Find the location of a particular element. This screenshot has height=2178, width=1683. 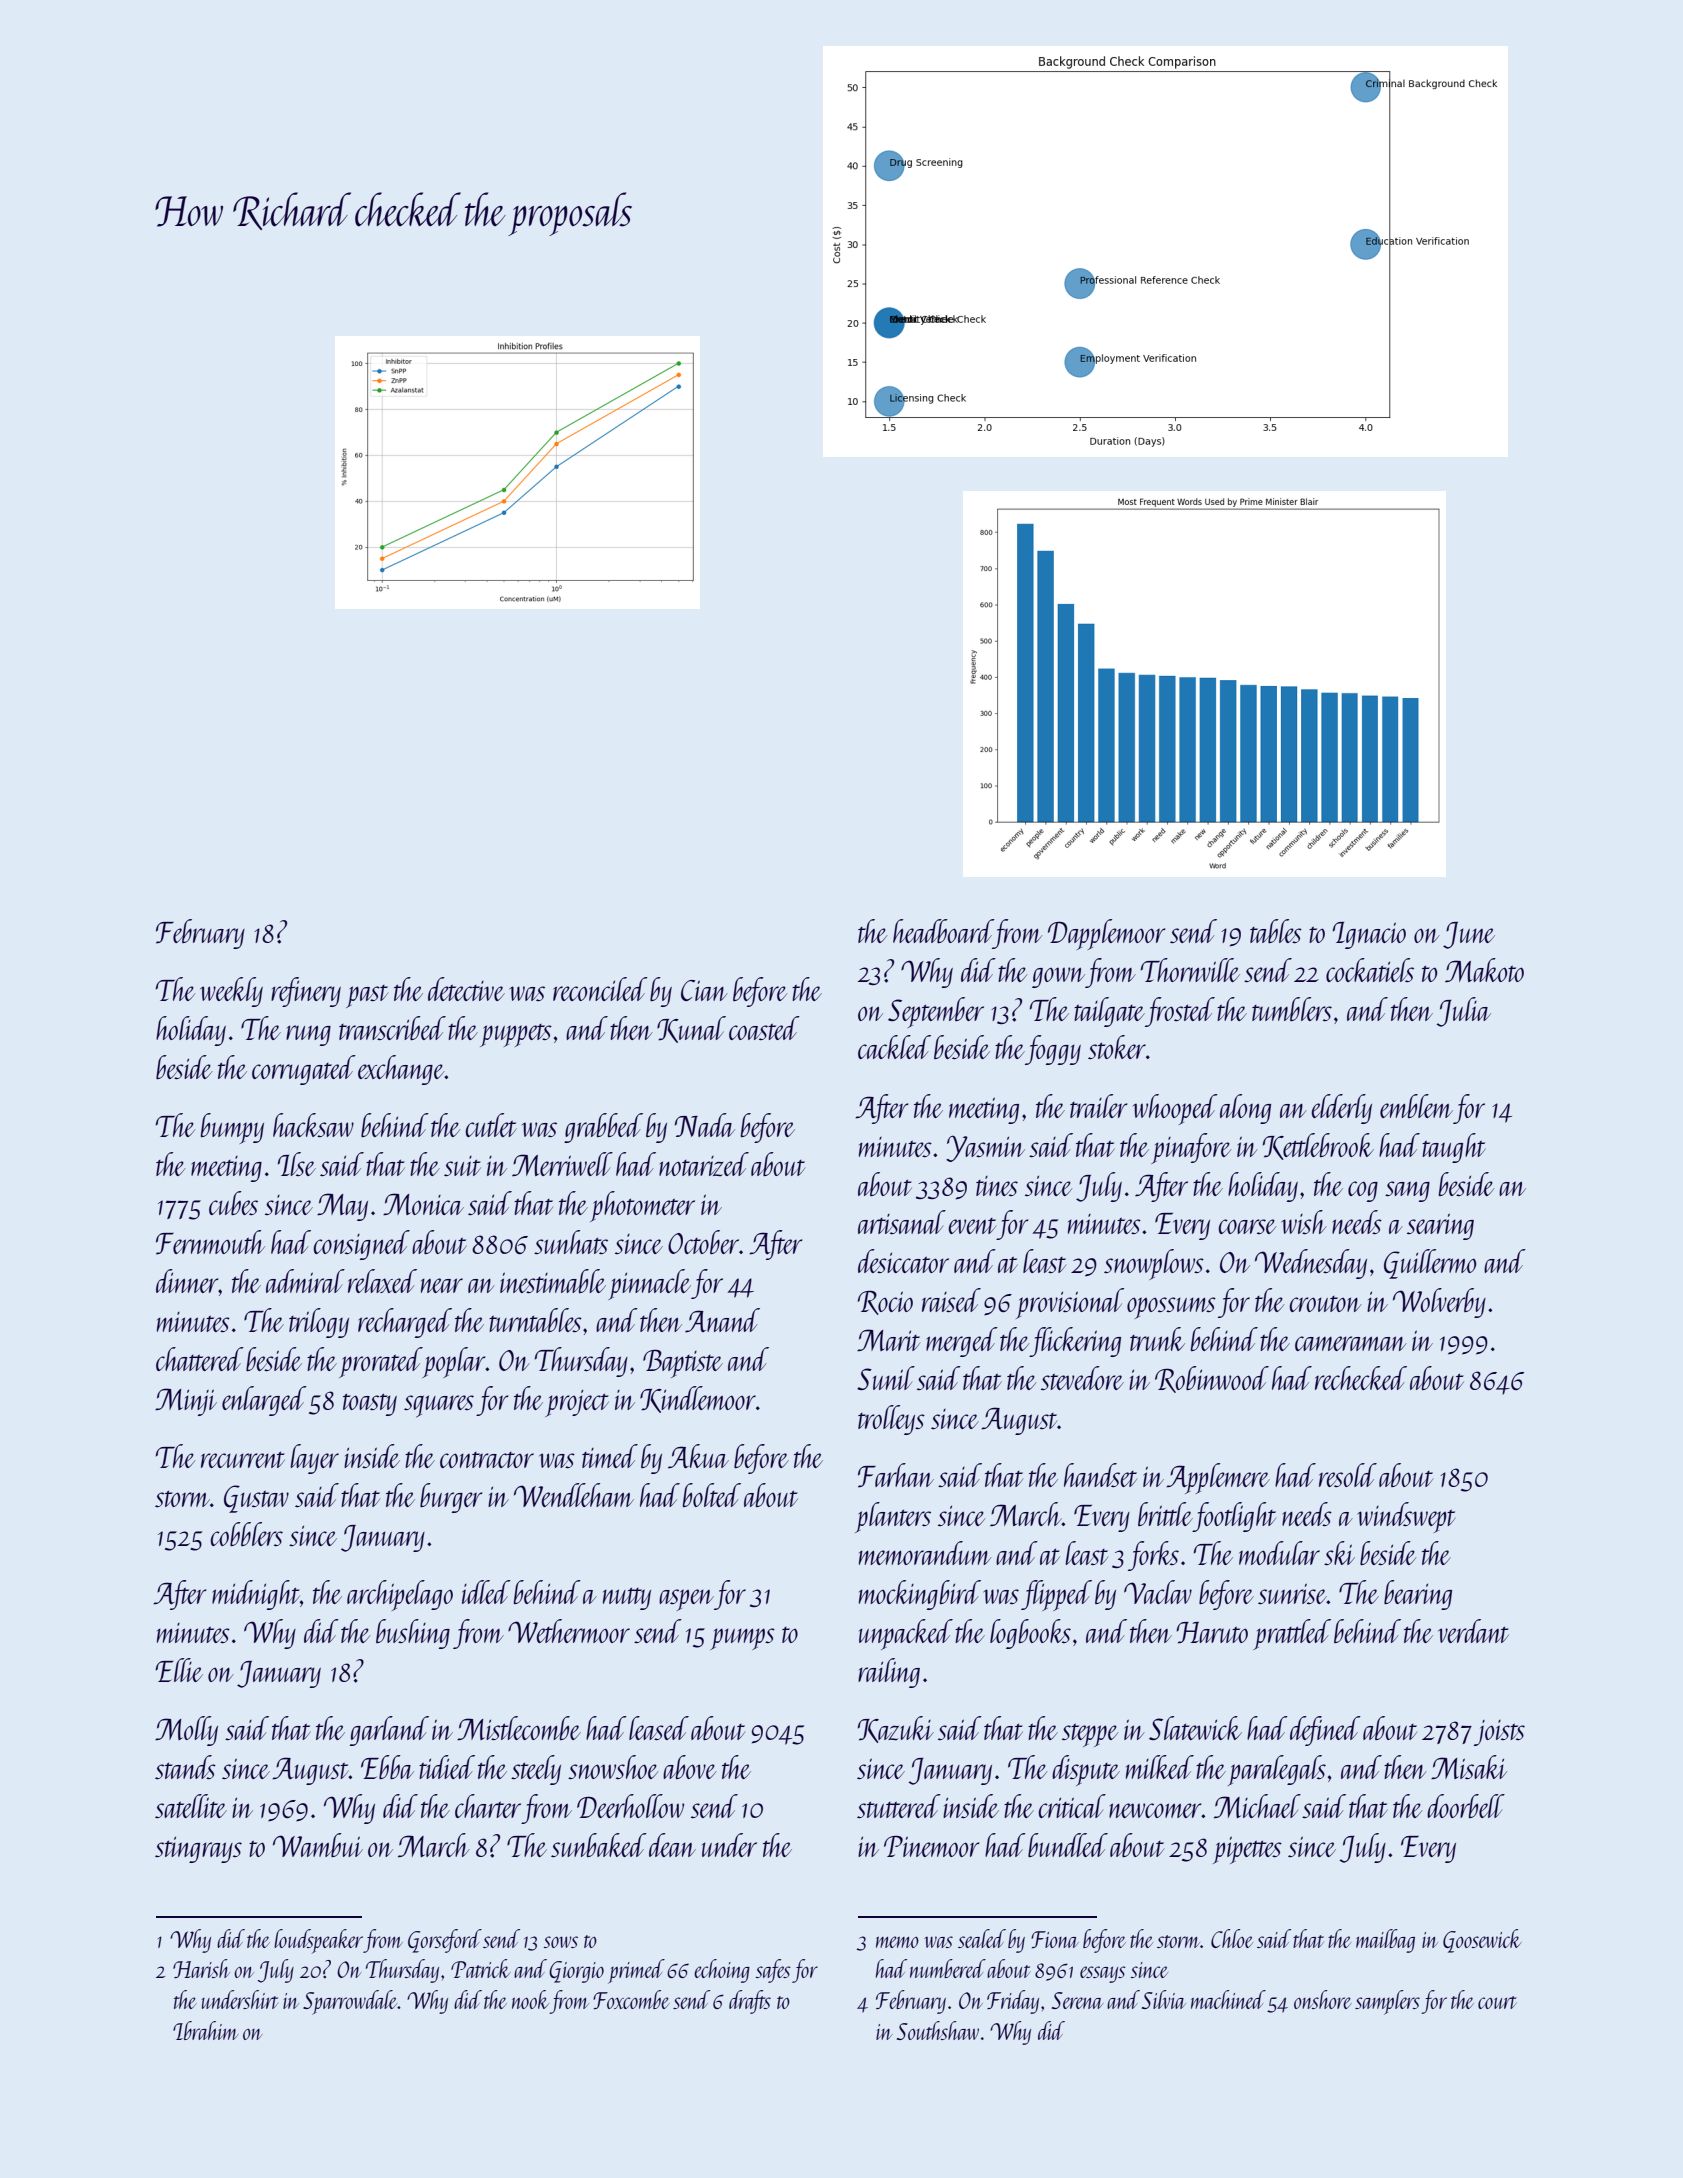

midnight is located at coordinates (256, 1595).
